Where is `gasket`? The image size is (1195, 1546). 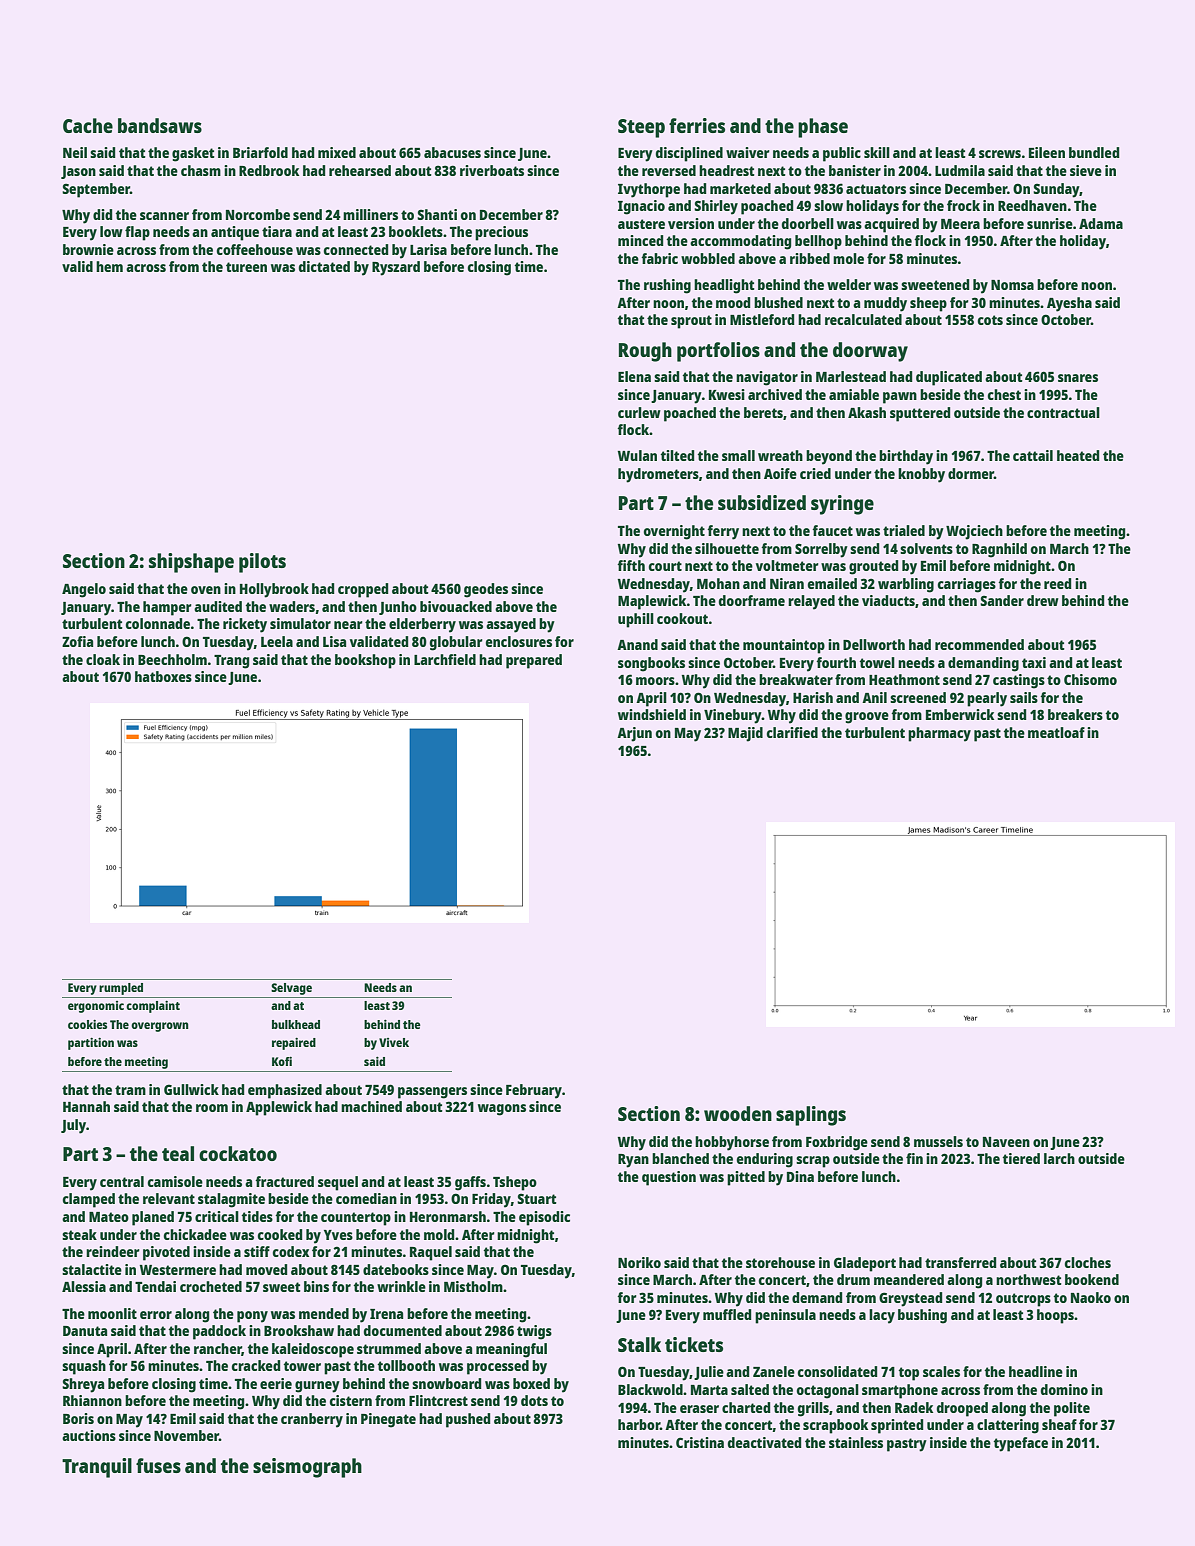 gasket is located at coordinates (193, 154).
